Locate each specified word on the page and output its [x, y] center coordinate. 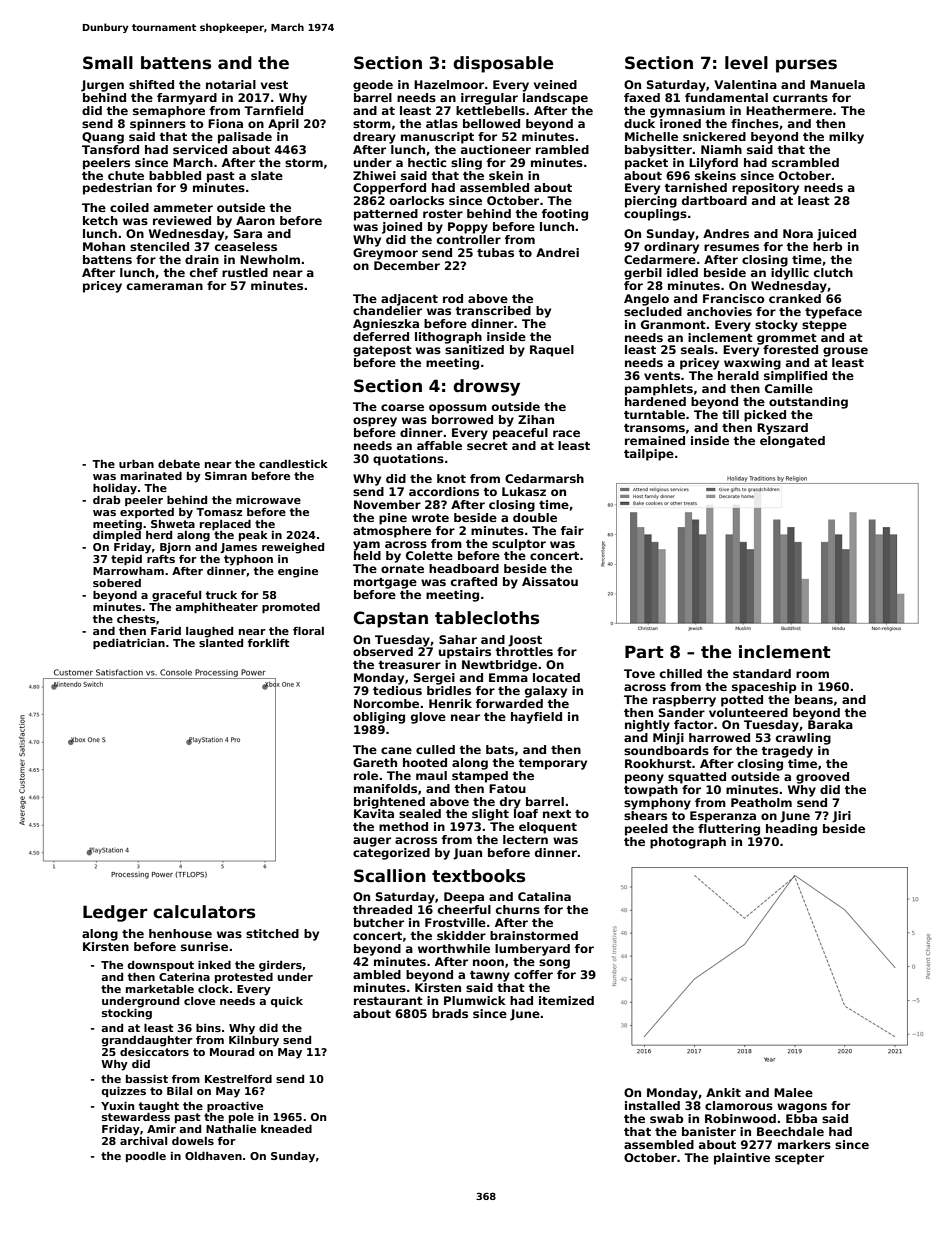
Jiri [841, 817]
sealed [420, 813]
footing [565, 215]
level [746, 63]
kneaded [286, 1129]
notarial [231, 84]
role [366, 775]
